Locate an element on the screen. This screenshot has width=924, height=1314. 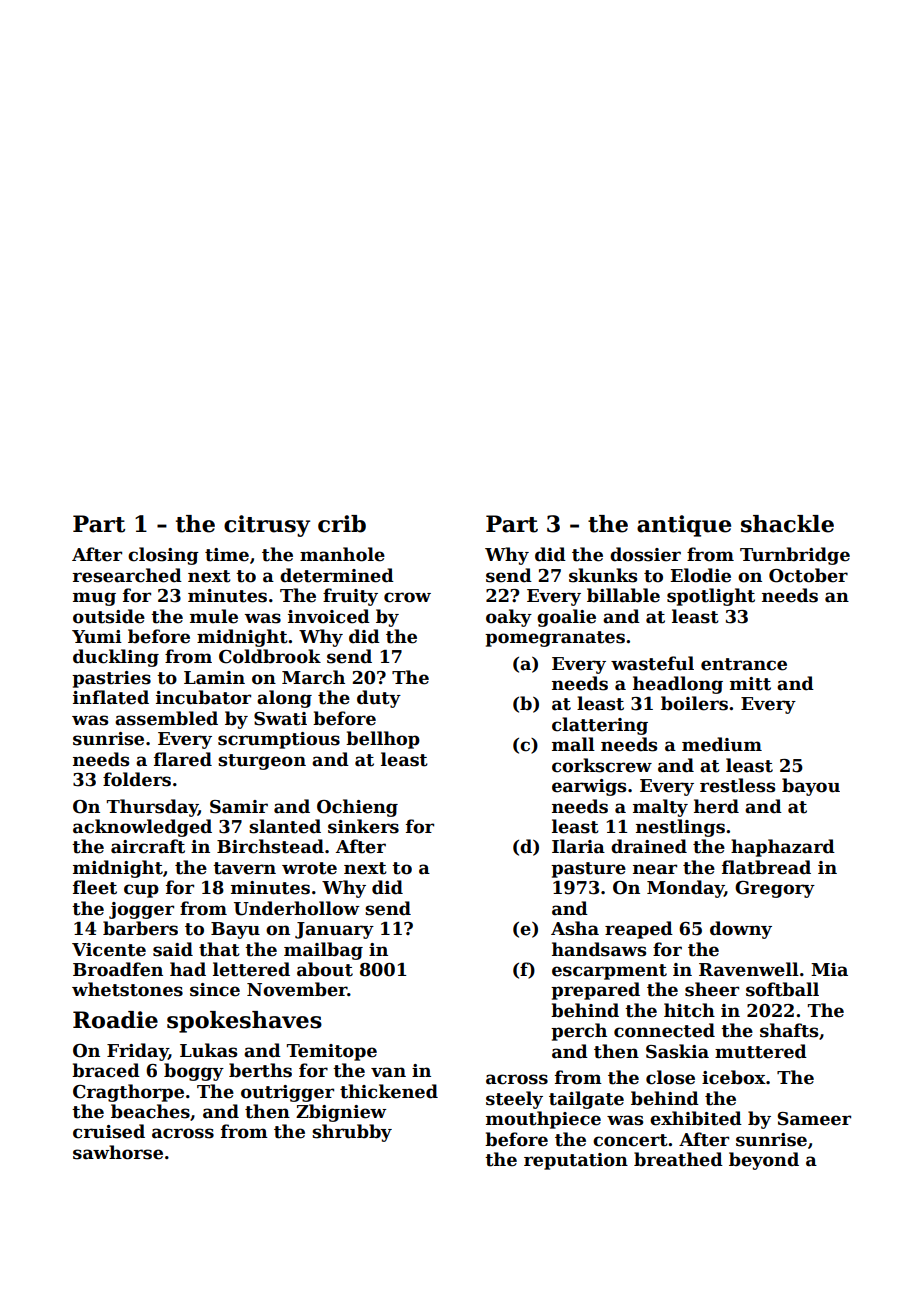
wrote is located at coordinates (309, 868).
